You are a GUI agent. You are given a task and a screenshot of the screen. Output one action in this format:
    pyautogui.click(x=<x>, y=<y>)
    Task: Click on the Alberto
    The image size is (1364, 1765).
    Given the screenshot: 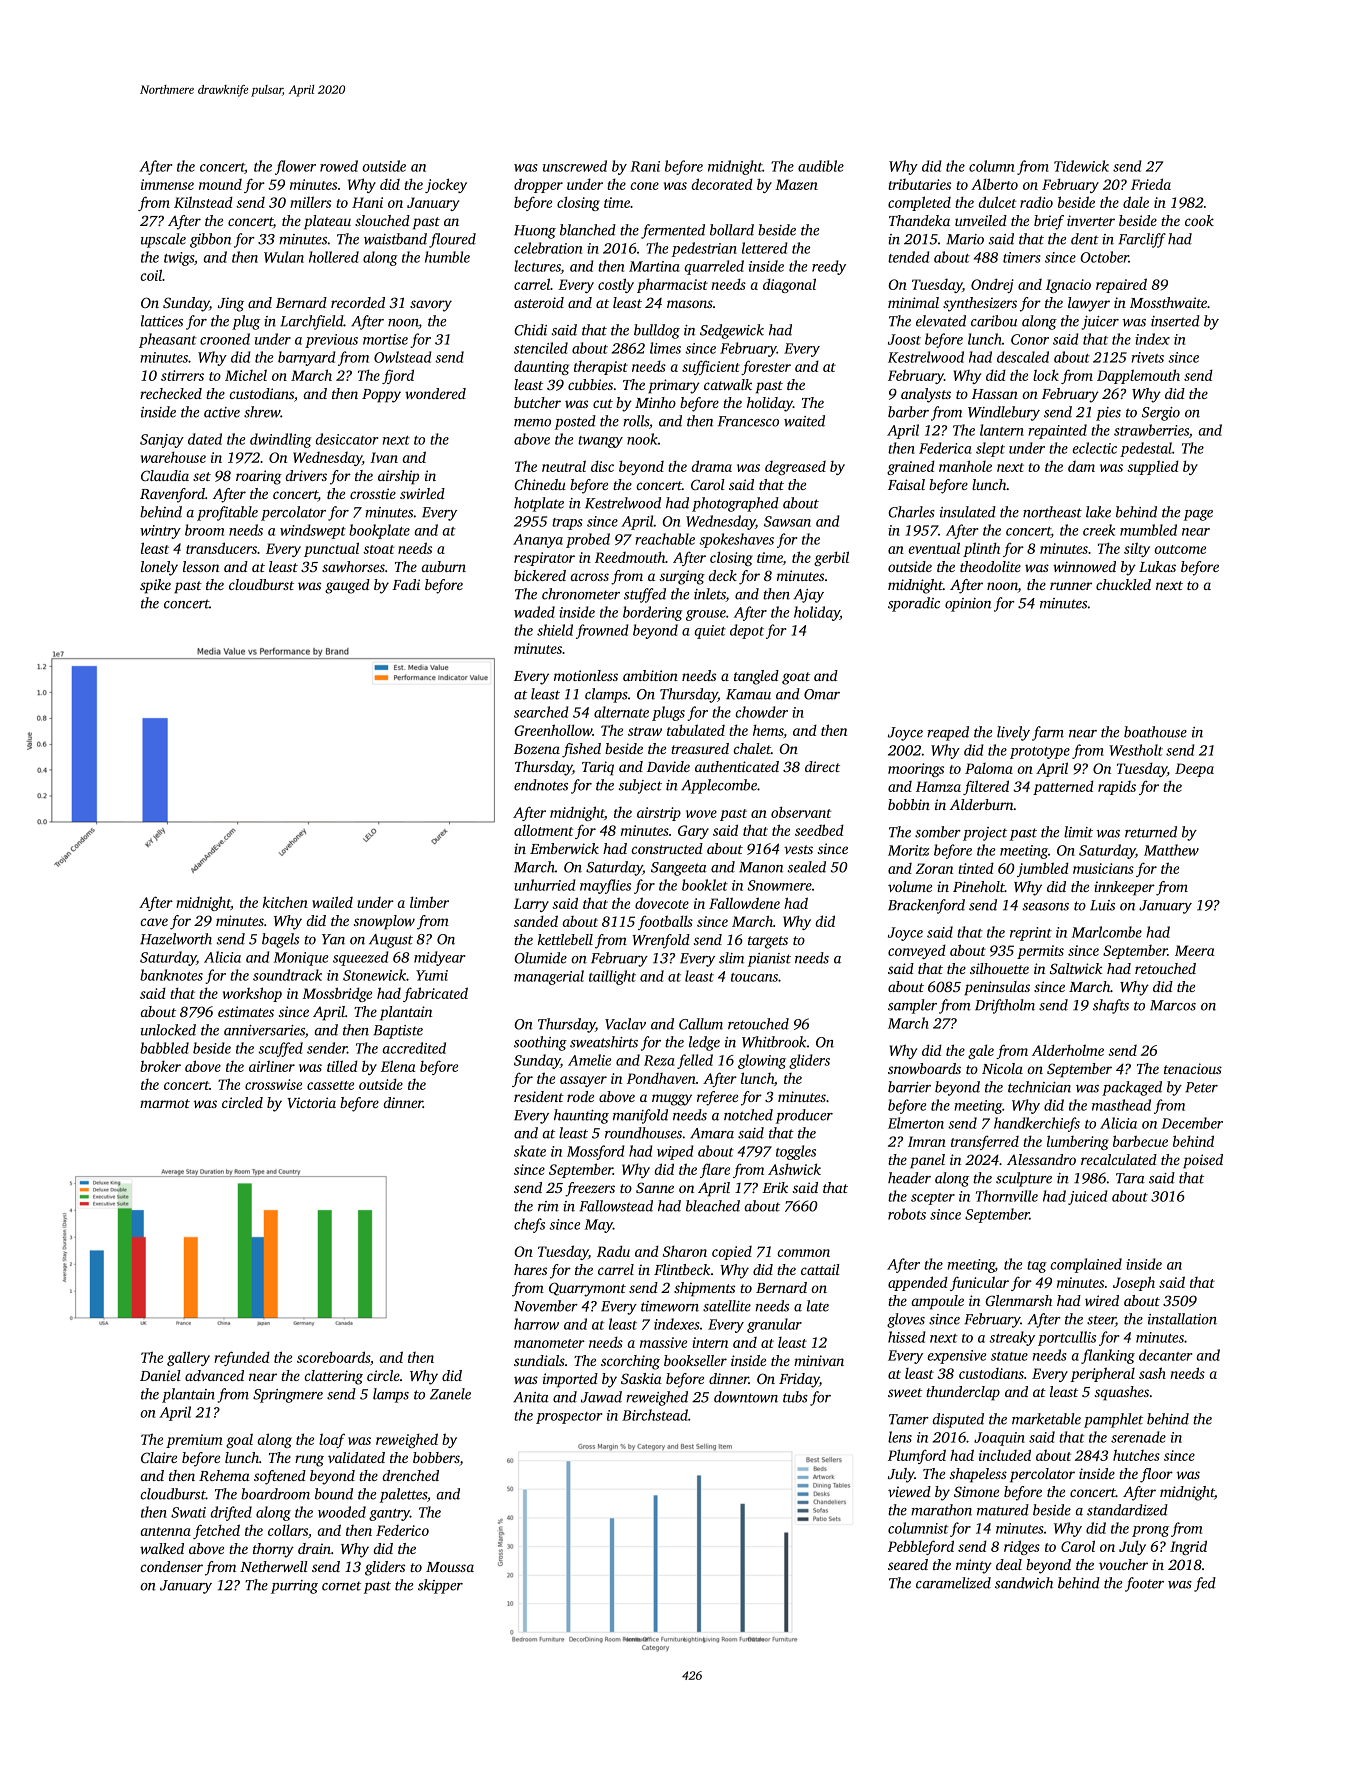 What is the action you would take?
    pyautogui.click(x=994, y=184)
